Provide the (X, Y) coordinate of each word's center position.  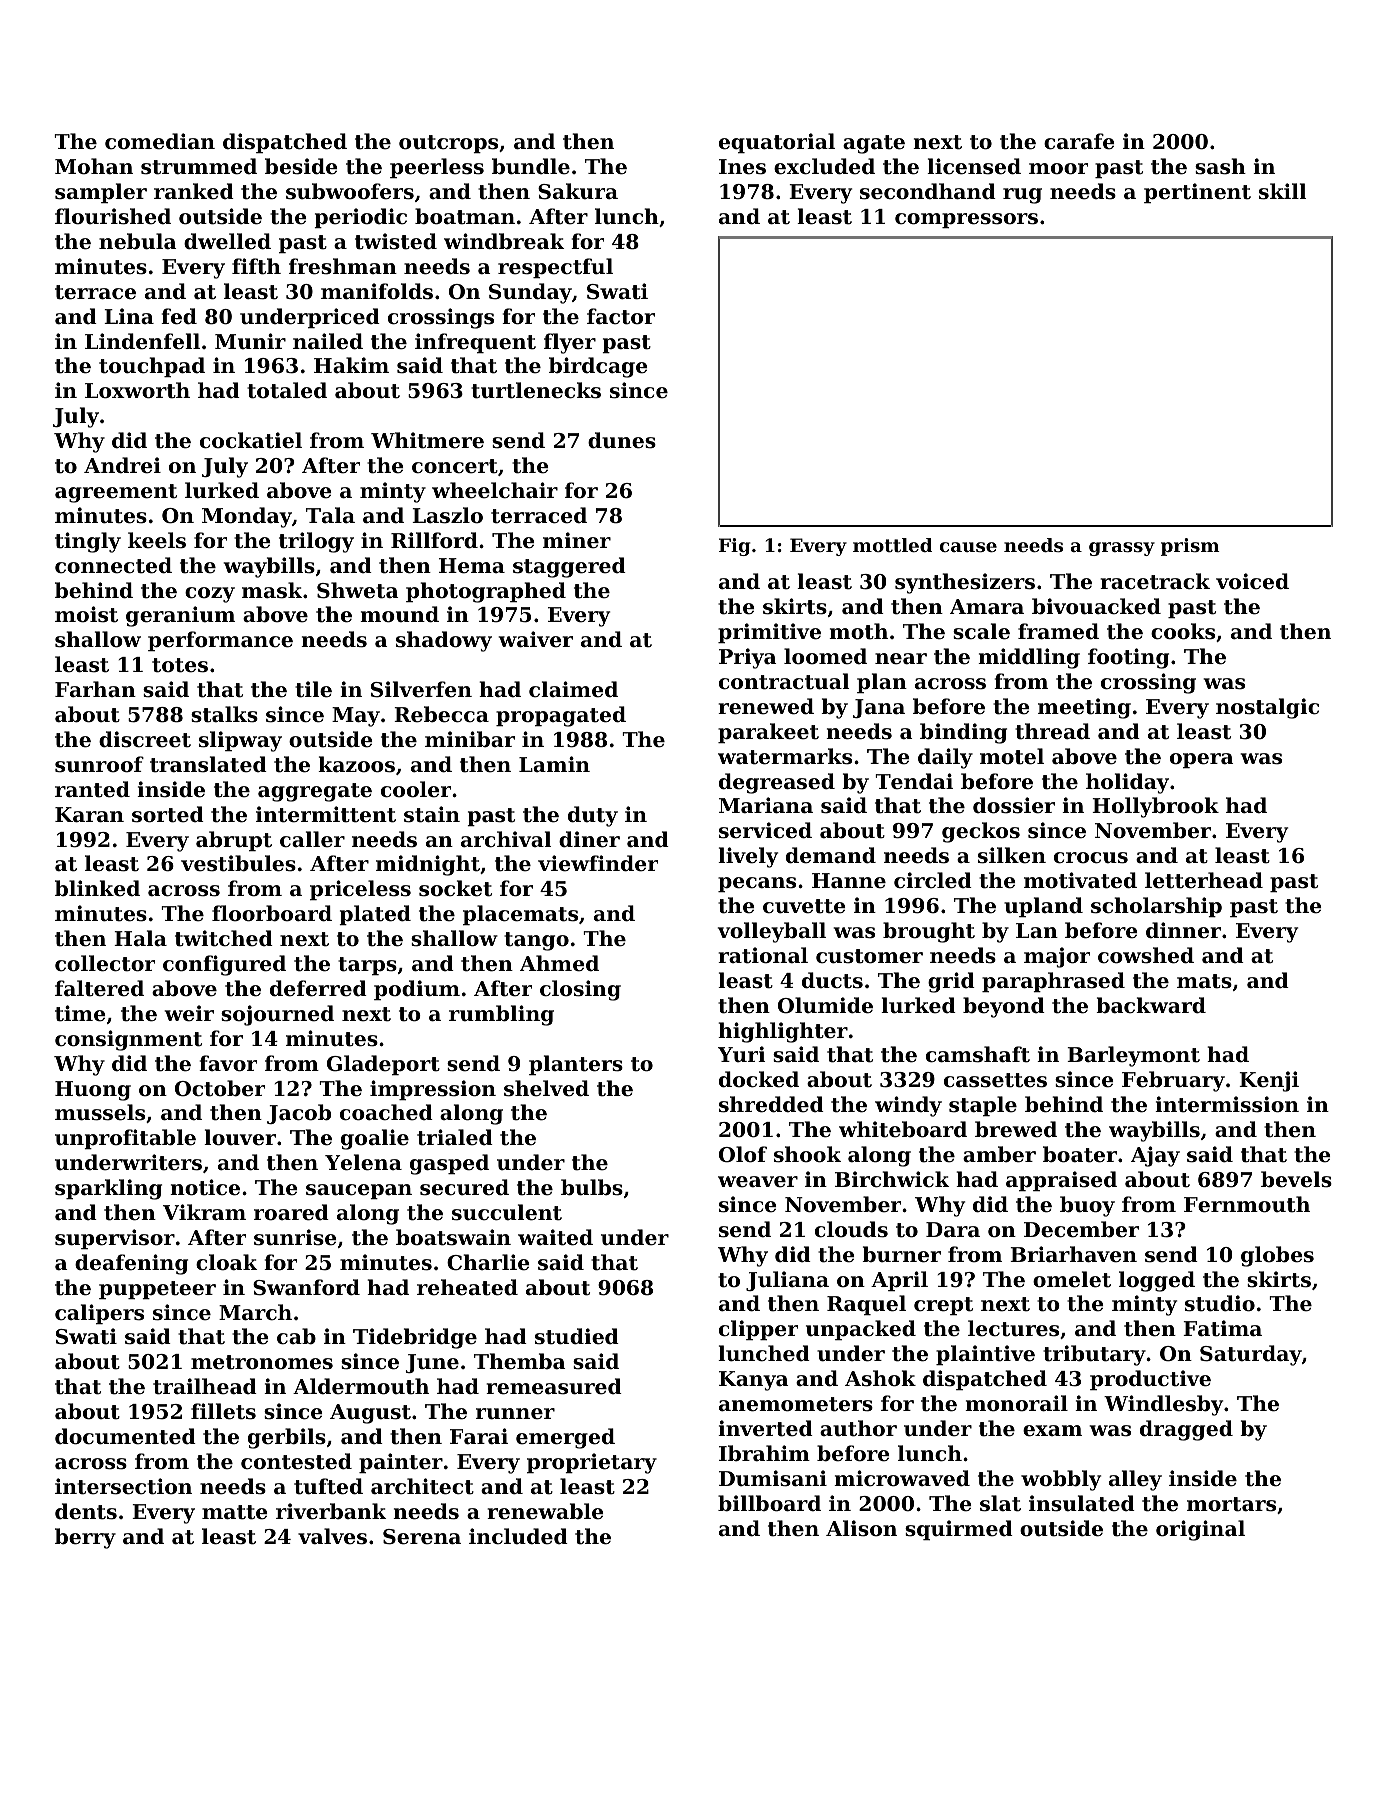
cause (968, 547)
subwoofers (350, 191)
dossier (1014, 805)
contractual (784, 681)
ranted (92, 789)
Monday (247, 517)
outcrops (448, 144)
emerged (565, 1438)
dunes (622, 440)
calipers (99, 1314)
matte (234, 1512)
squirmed (959, 1530)
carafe (1079, 141)
